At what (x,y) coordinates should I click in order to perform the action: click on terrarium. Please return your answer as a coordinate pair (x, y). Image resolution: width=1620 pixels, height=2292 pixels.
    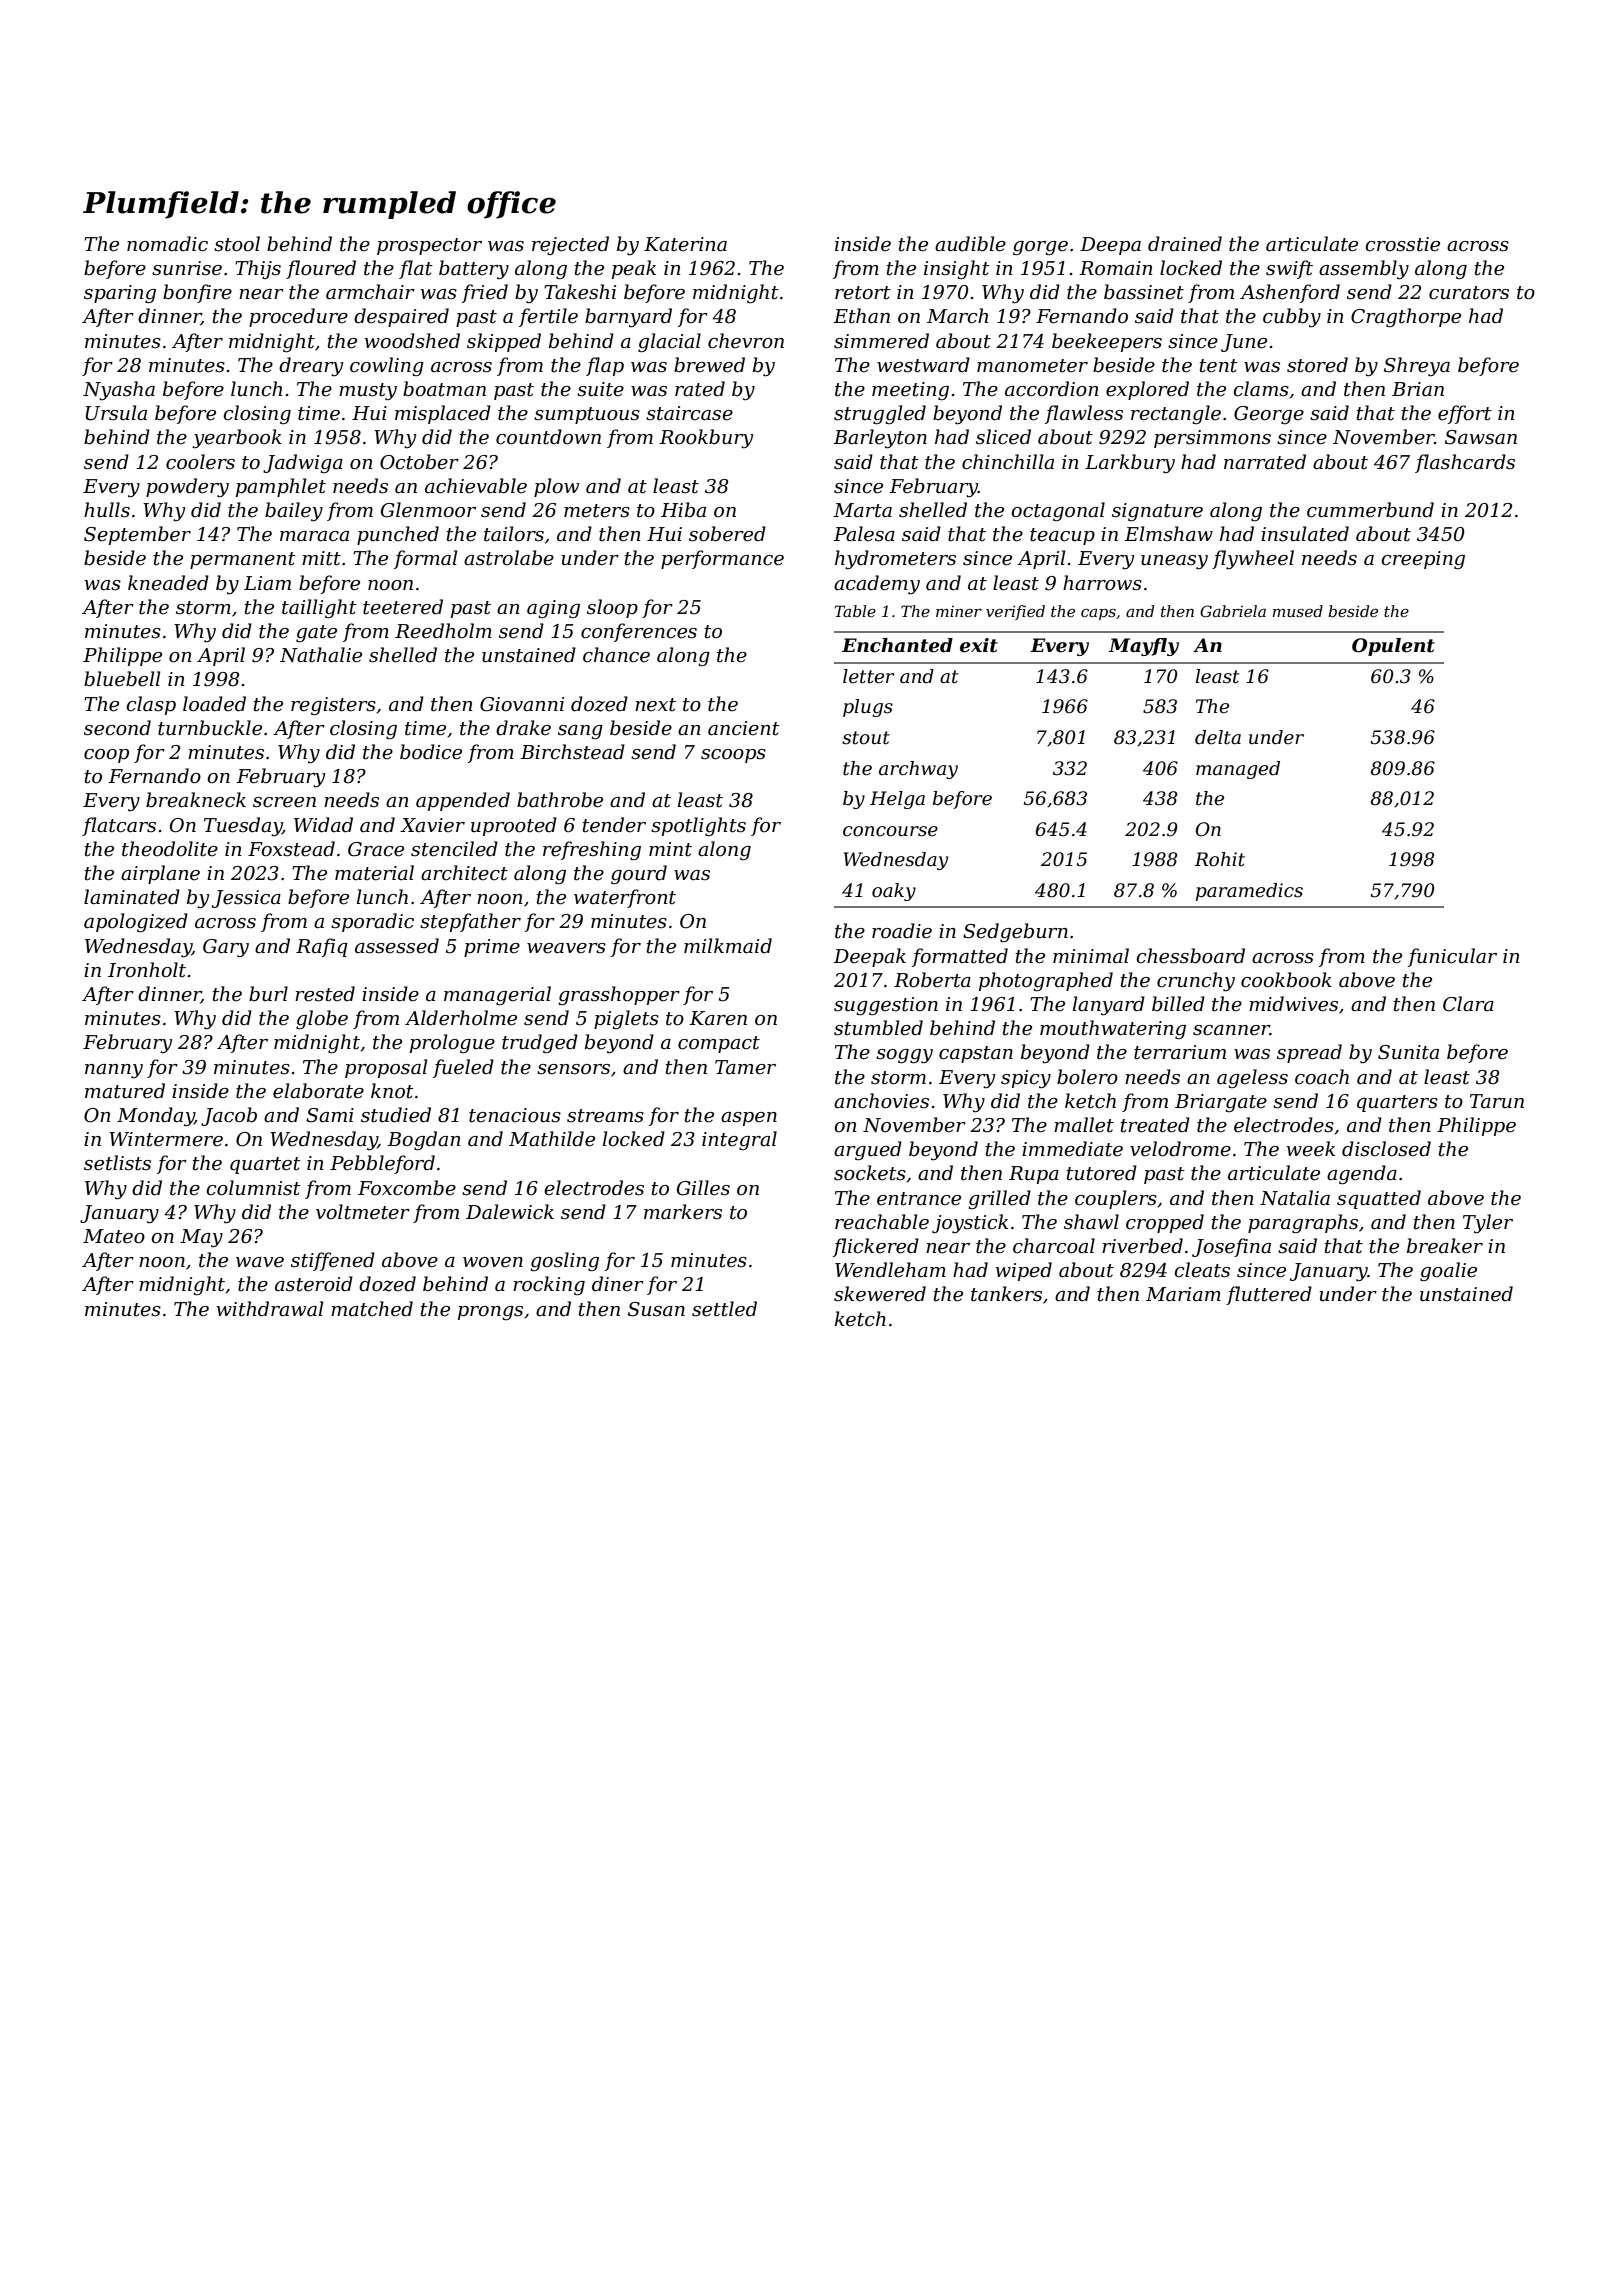
    Looking at the image, I should click on (1180, 1052).
